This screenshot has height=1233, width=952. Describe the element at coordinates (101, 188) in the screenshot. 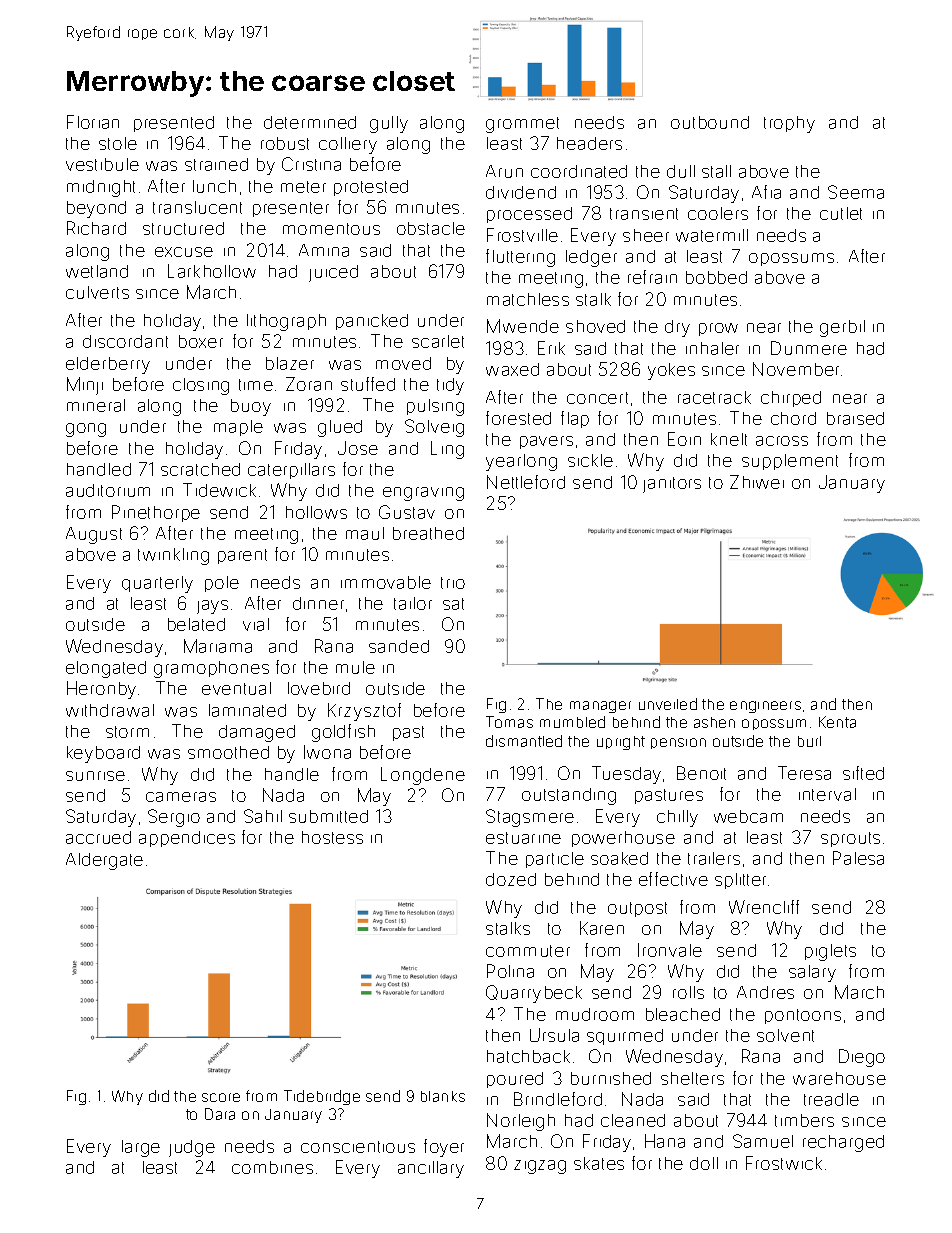

I see `midnight` at that location.
